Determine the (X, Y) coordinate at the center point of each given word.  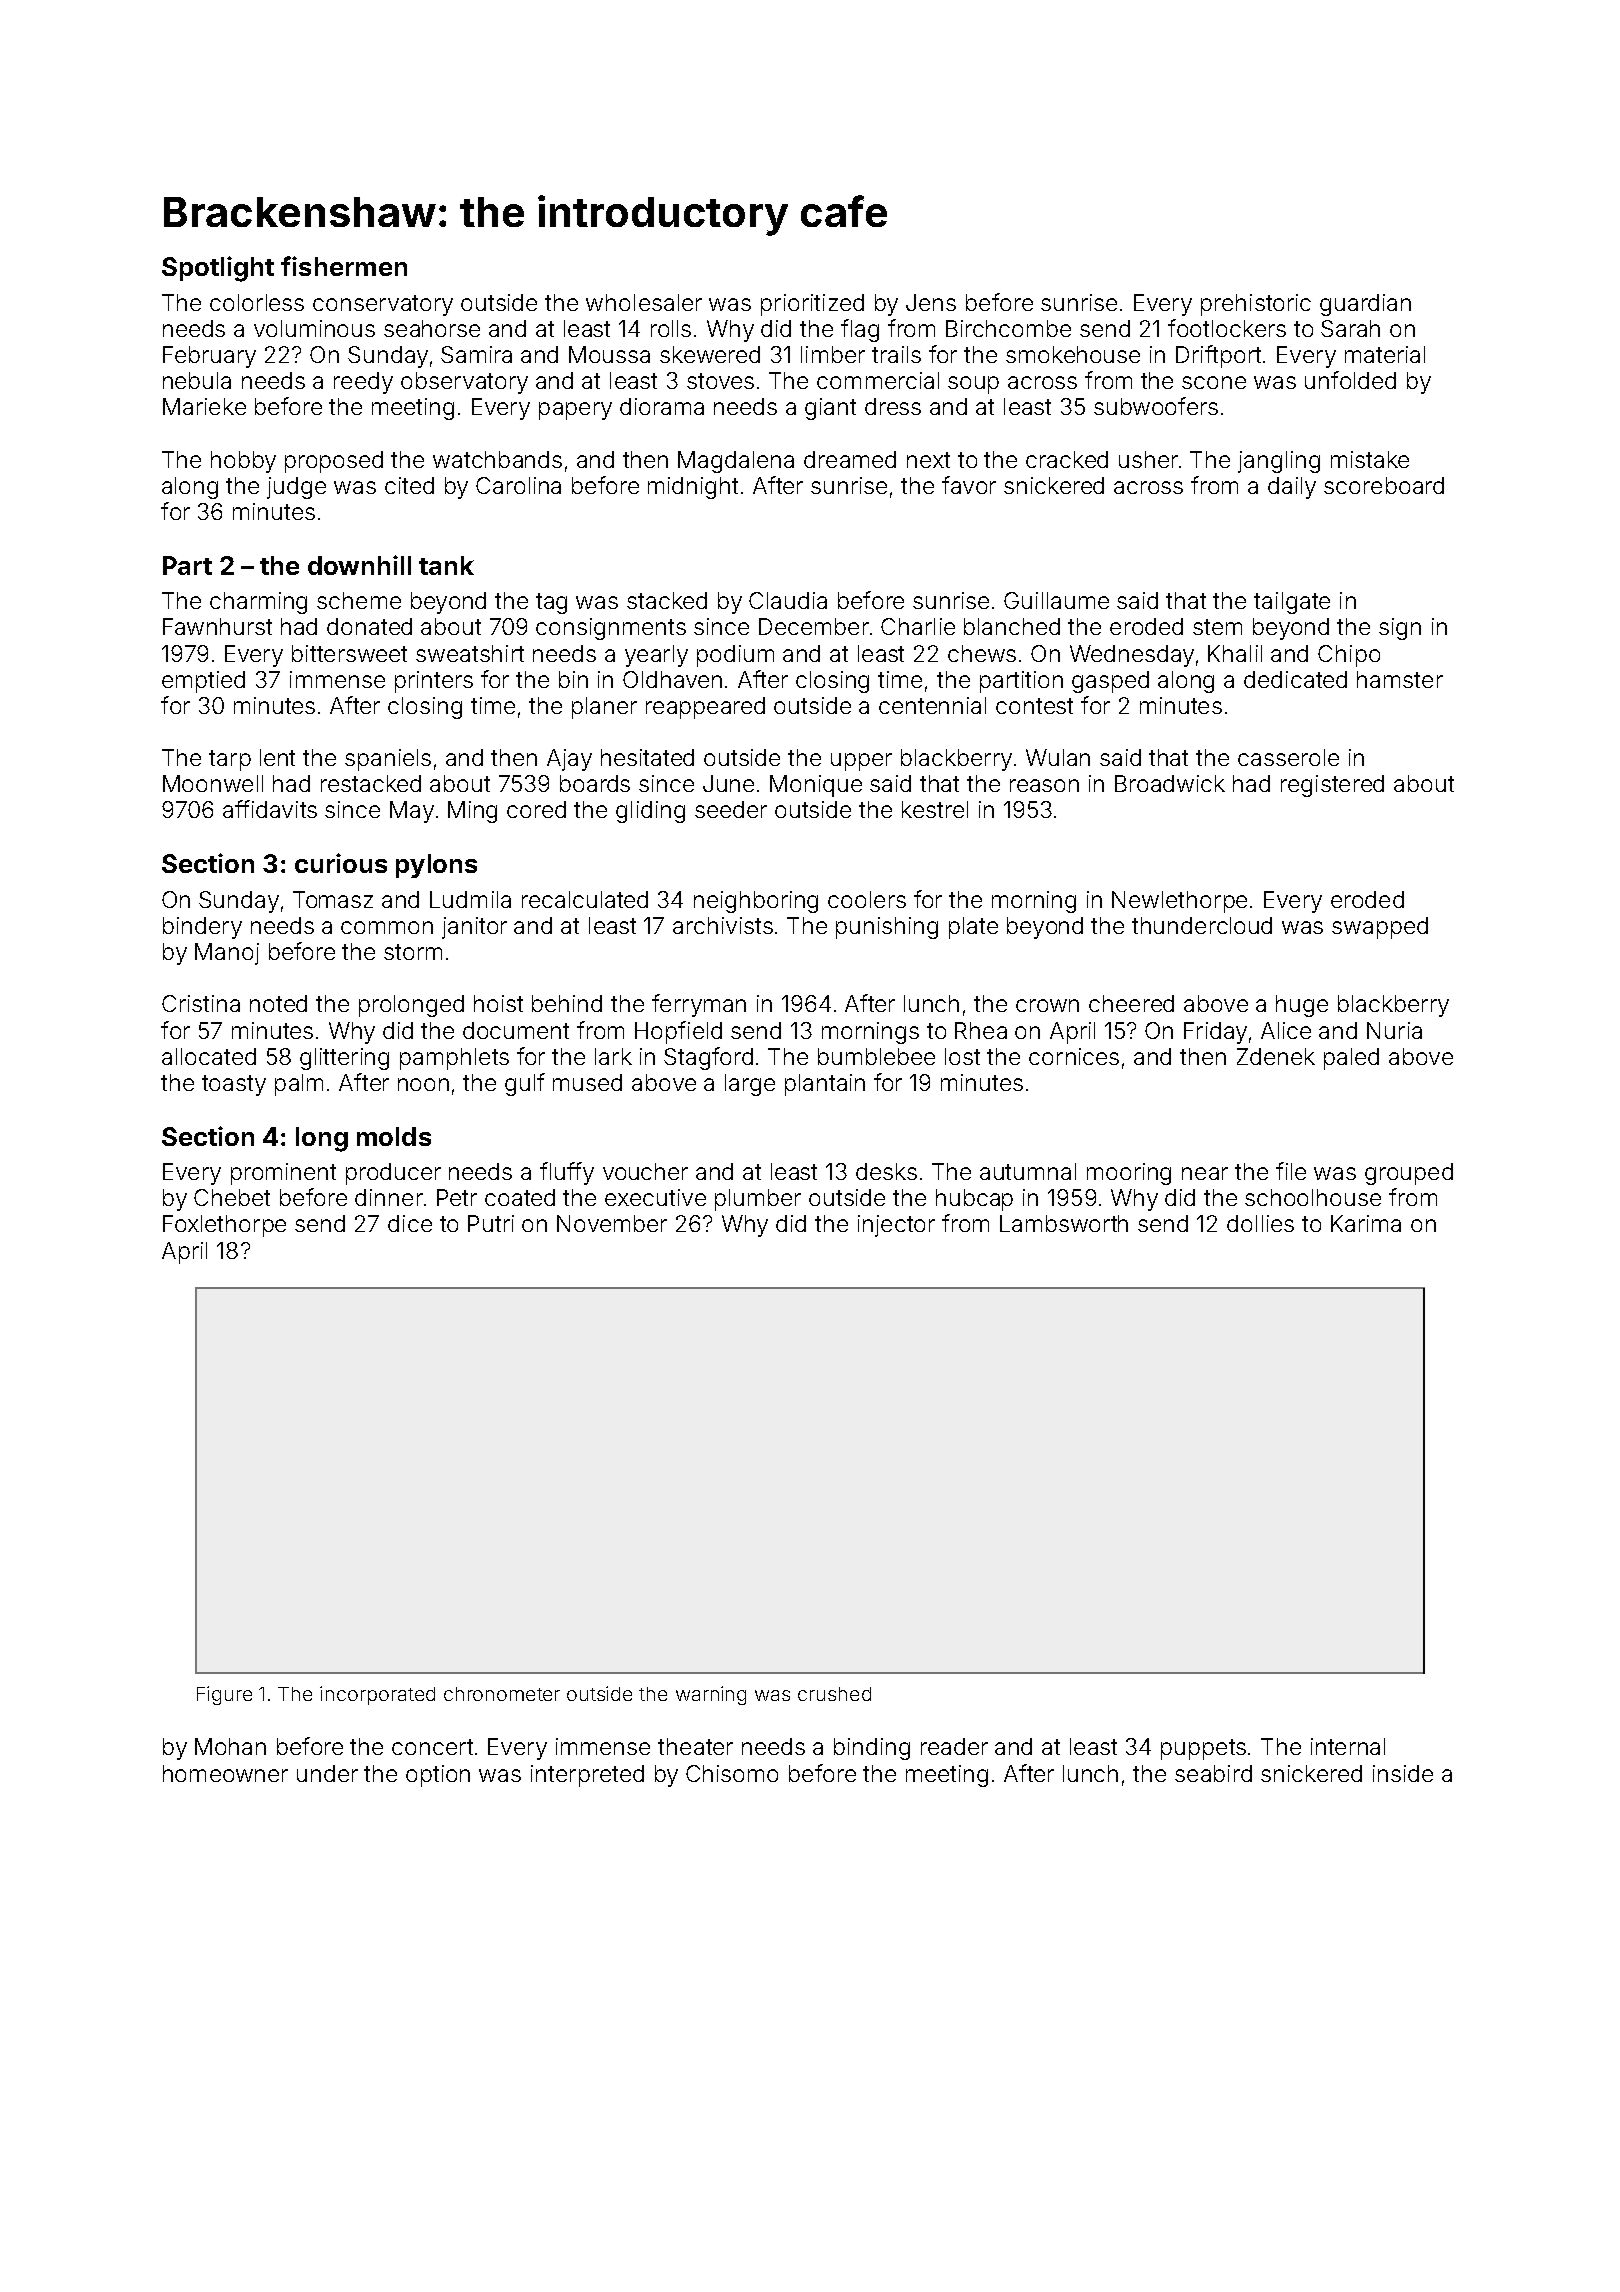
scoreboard (1384, 485)
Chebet (232, 1197)
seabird (1213, 1773)
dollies (1260, 1223)
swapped (1380, 928)
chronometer (502, 1694)
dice (410, 1223)
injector (896, 1226)
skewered (710, 354)
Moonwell (213, 783)
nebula (197, 380)
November (612, 1223)
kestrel (935, 809)
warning (711, 1695)
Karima (1366, 1223)
